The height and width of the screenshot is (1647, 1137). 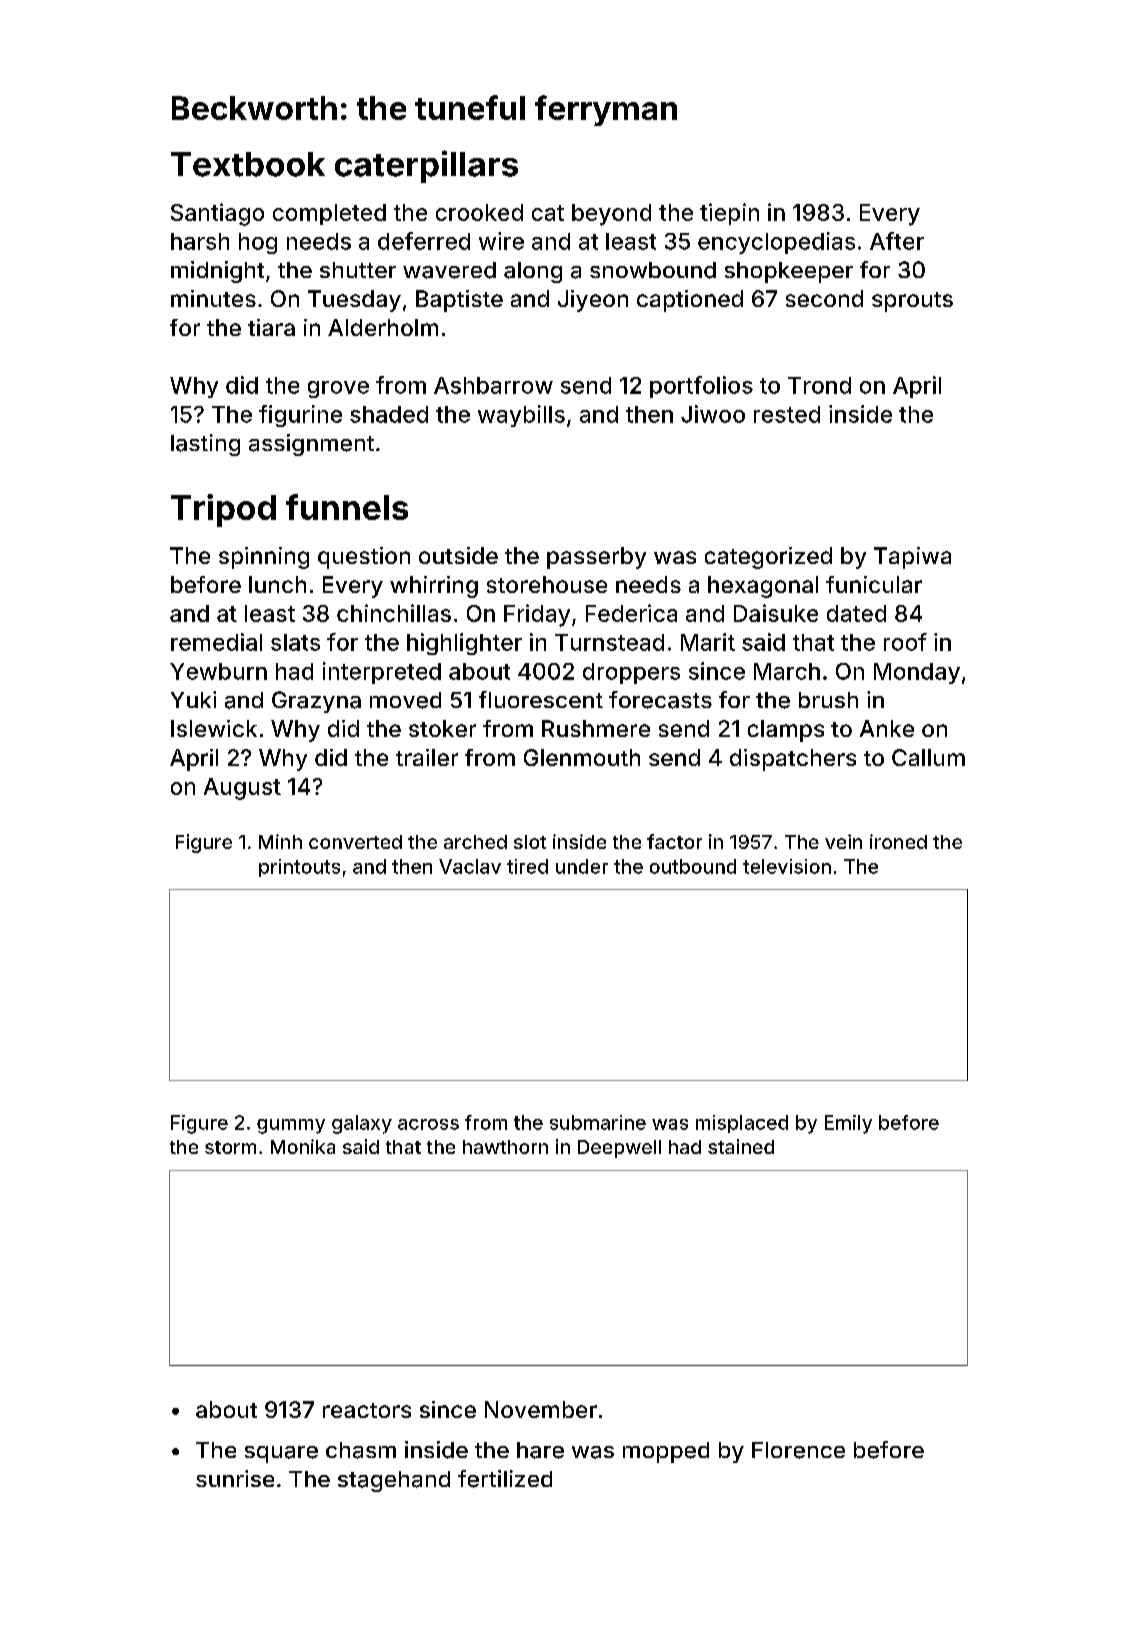 What do you see at coordinates (912, 302) in the screenshot?
I see `sprouts` at bounding box center [912, 302].
